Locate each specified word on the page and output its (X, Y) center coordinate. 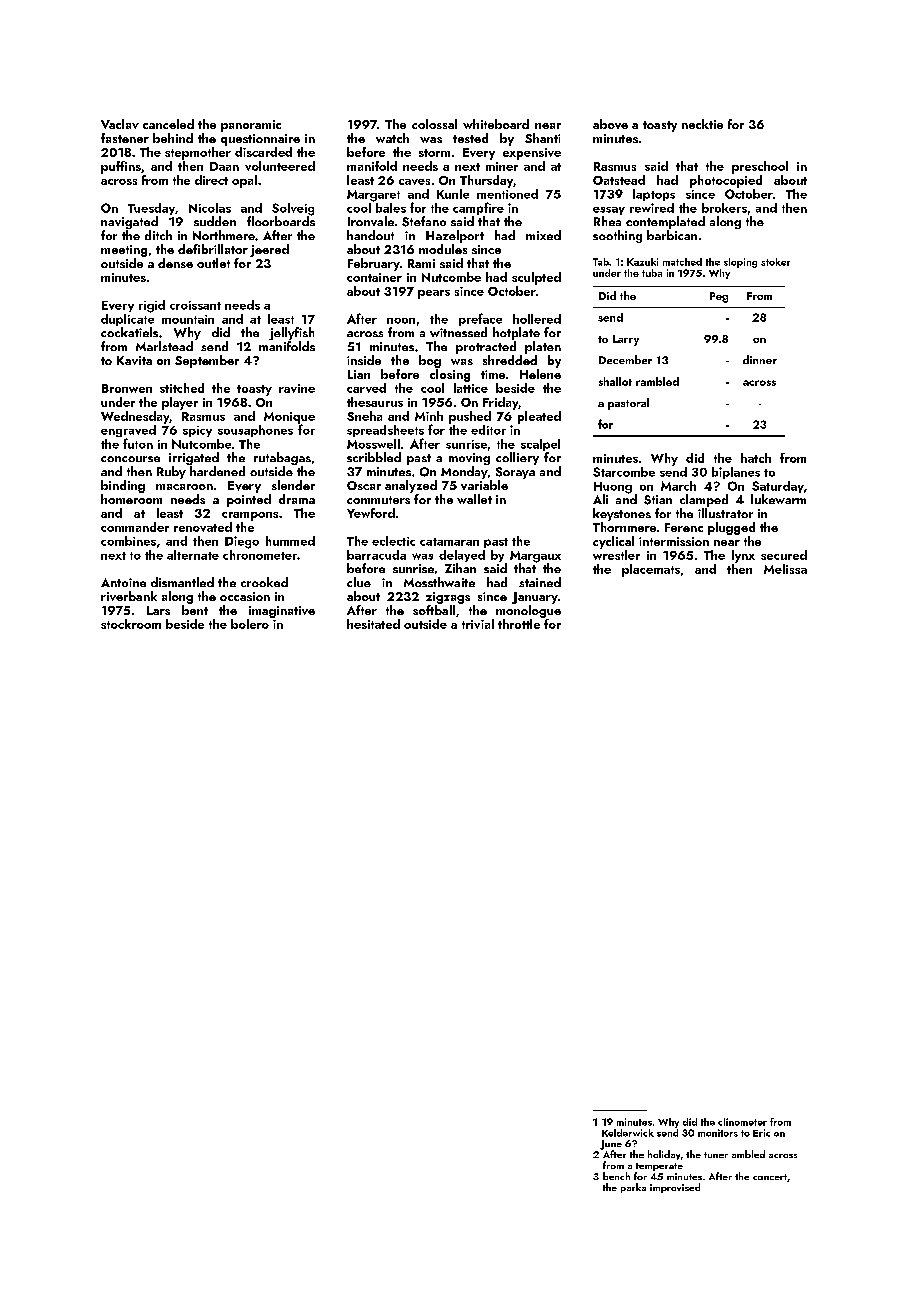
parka (633, 1188)
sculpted (536, 278)
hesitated (373, 624)
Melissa (785, 569)
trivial (478, 624)
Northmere (224, 235)
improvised (675, 1188)
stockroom (131, 624)
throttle (519, 624)
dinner (760, 359)
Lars (158, 610)
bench (616, 1176)
